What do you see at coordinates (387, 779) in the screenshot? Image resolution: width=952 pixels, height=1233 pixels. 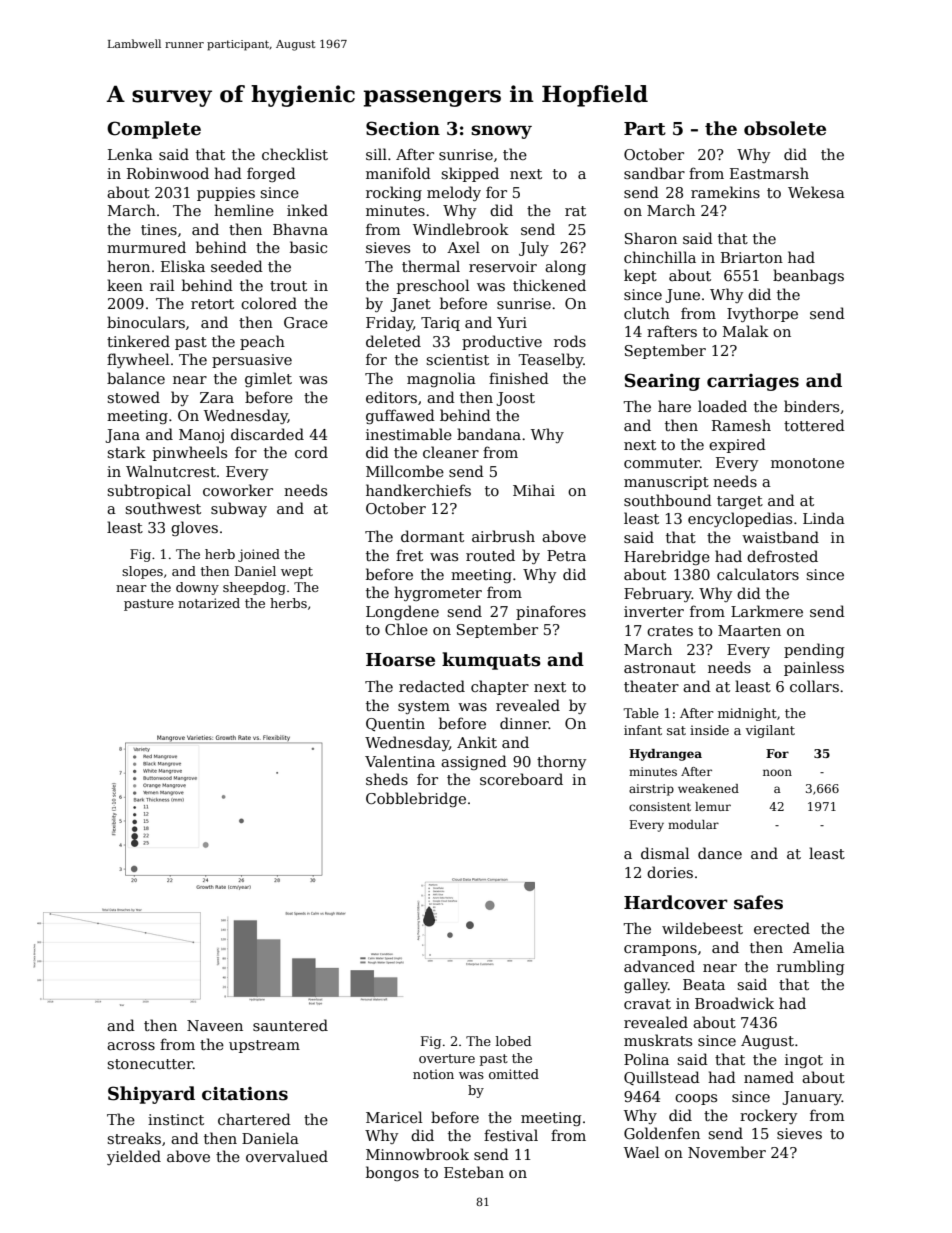 I see `sheds` at bounding box center [387, 779].
